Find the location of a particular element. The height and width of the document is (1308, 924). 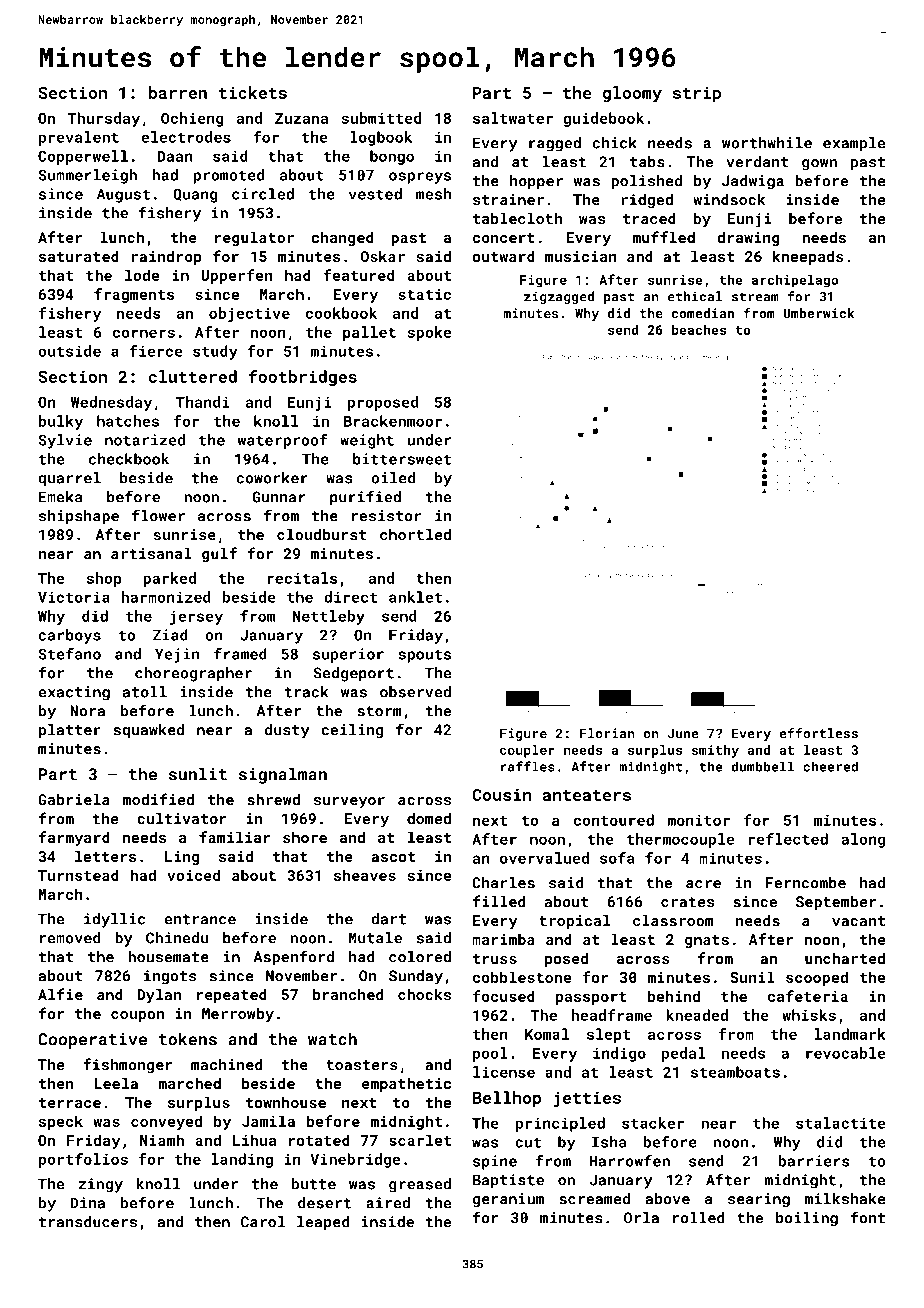

choreographer is located at coordinates (193, 674).
